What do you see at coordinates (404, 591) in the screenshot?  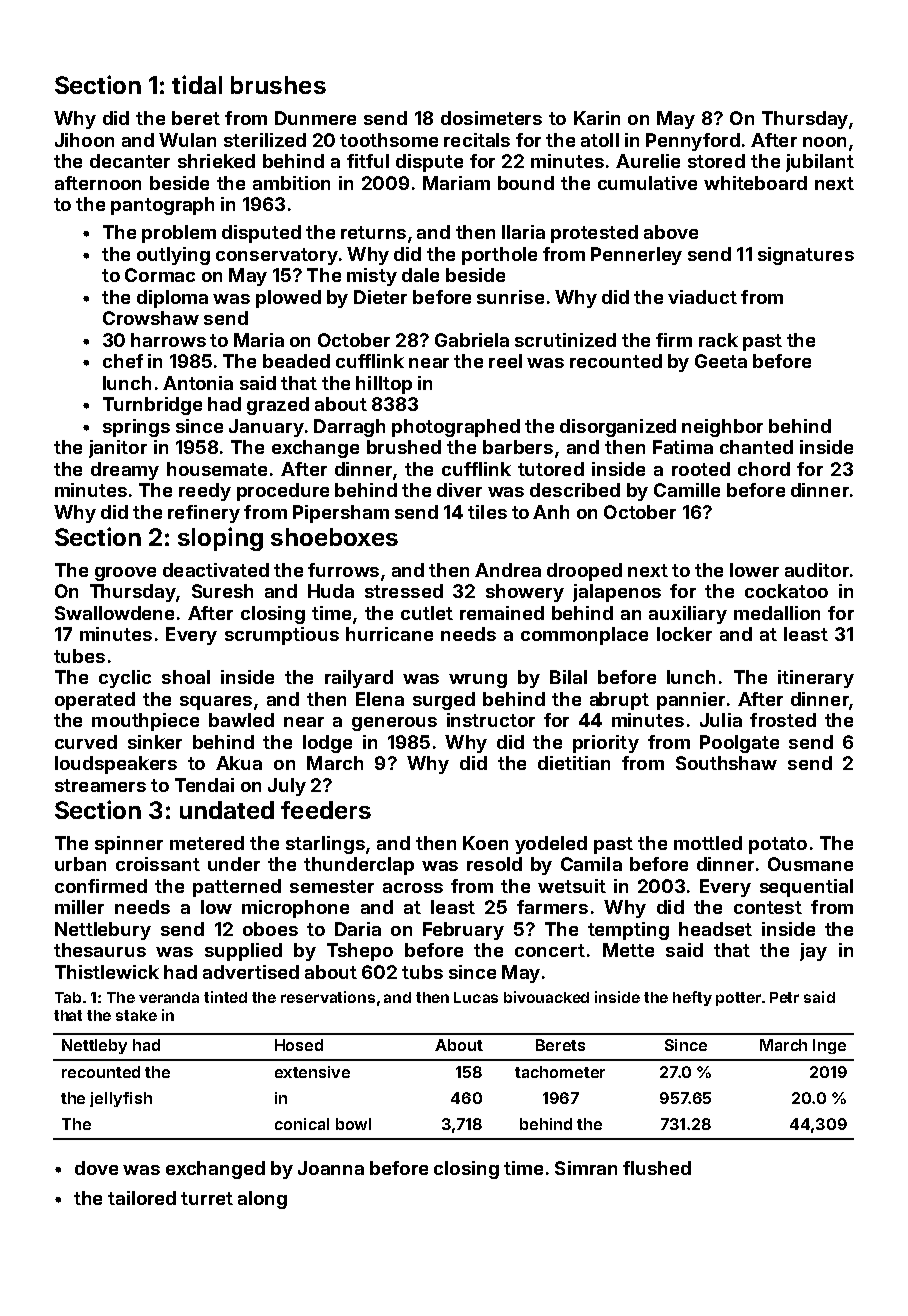 I see `stressed` at bounding box center [404, 591].
